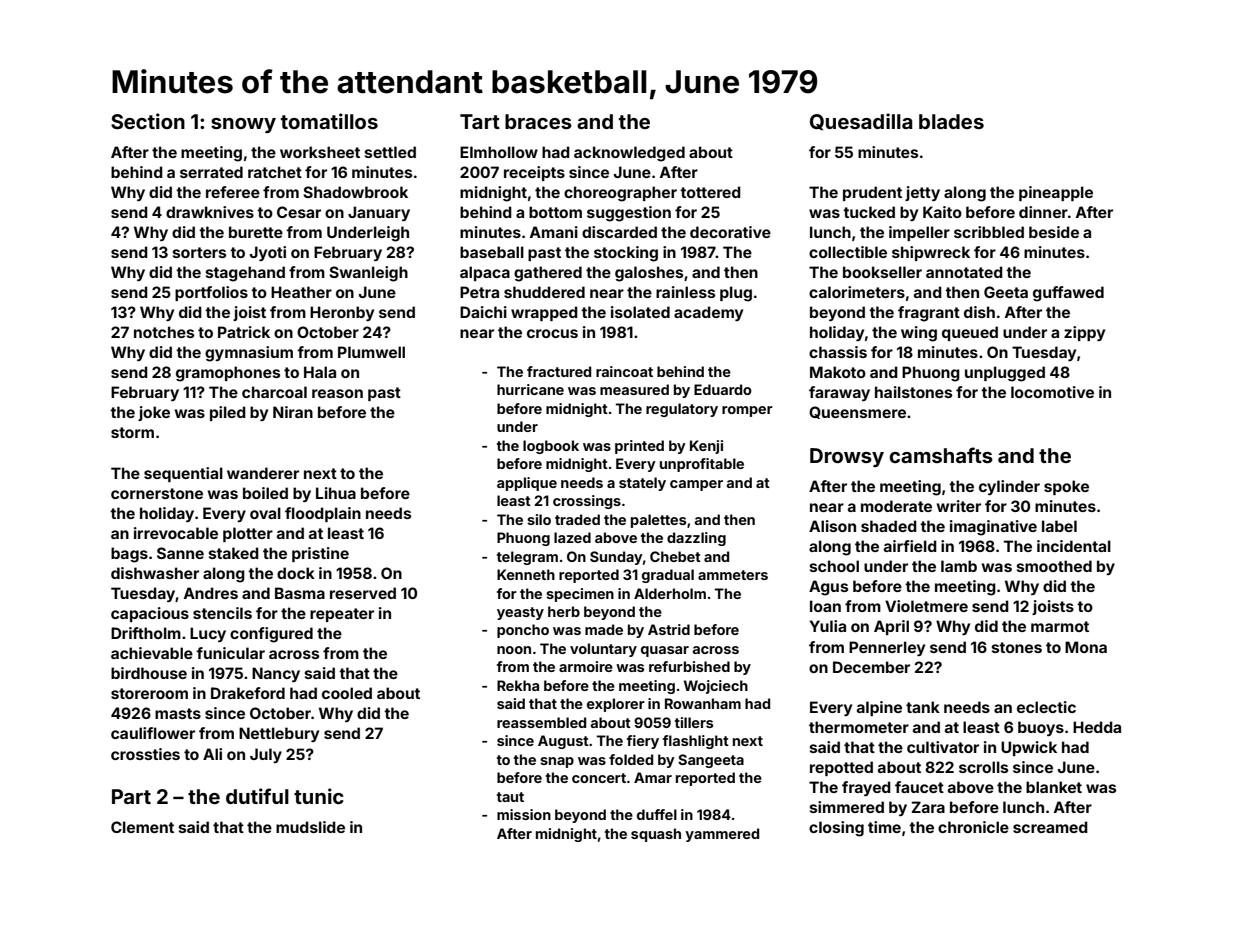  I want to click on eclectic, so click(1046, 707).
